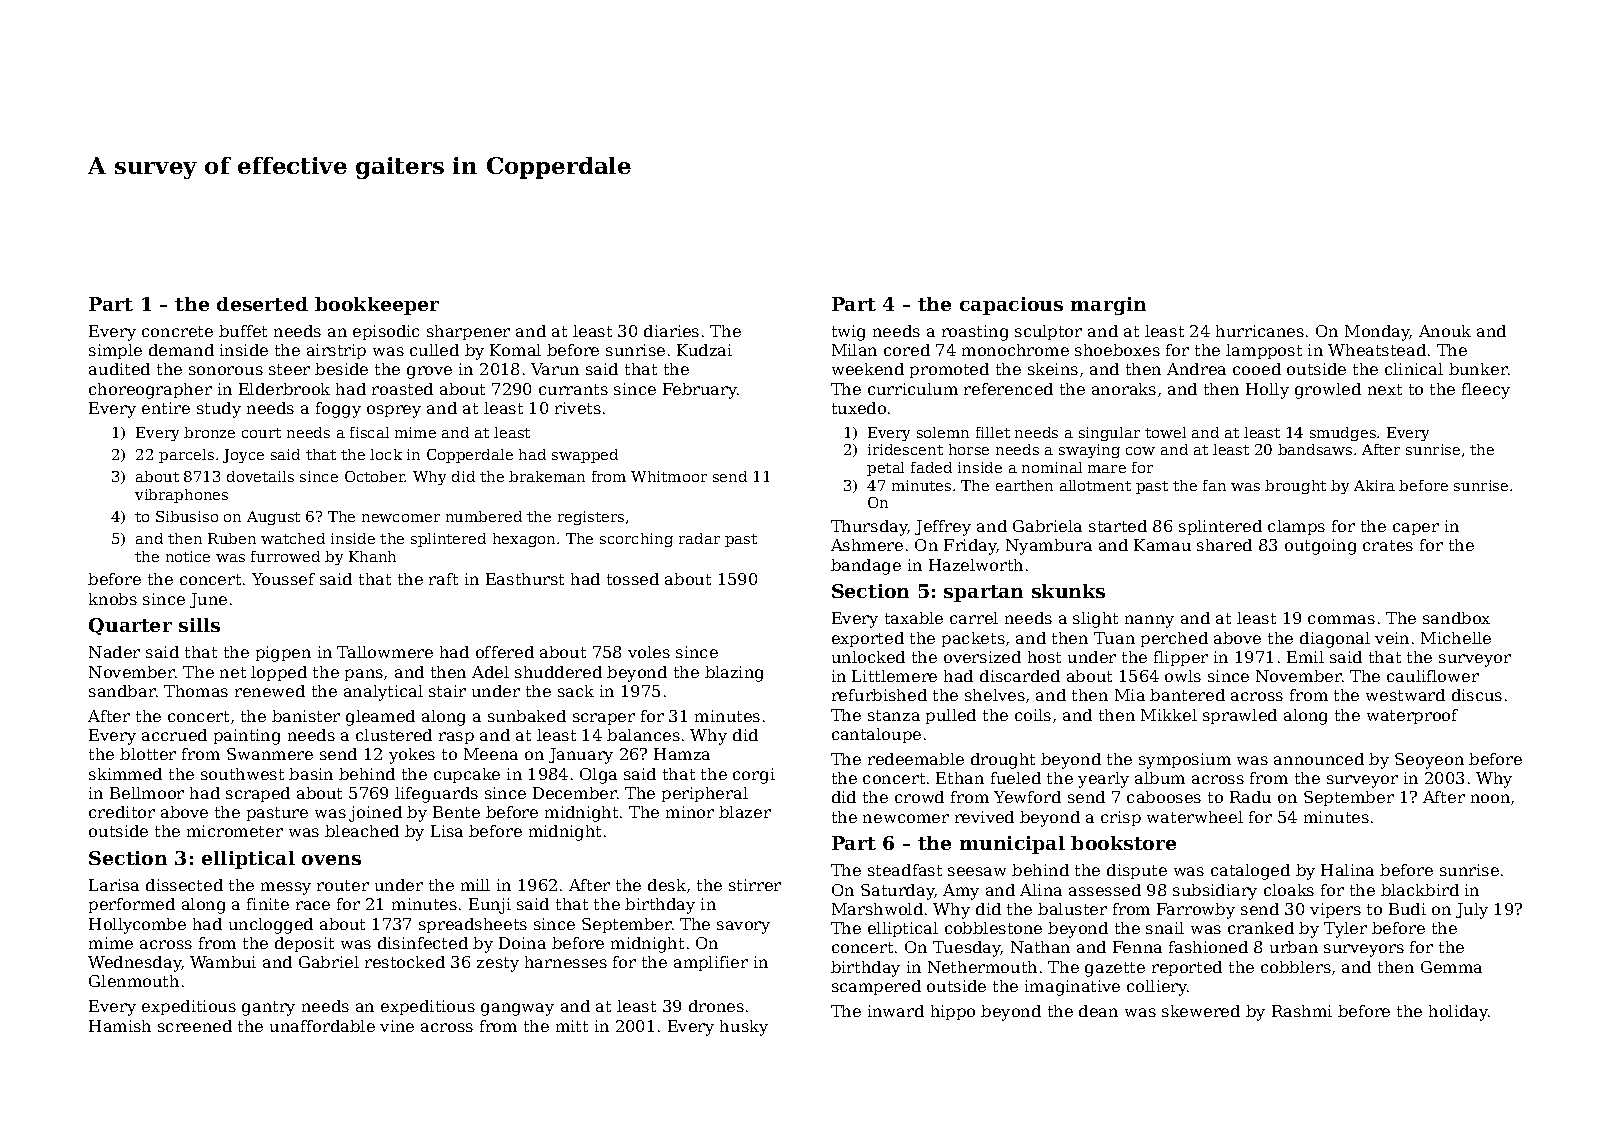 The image size is (1617, 1143). I want to click on Youssef, so click(283, 579).
